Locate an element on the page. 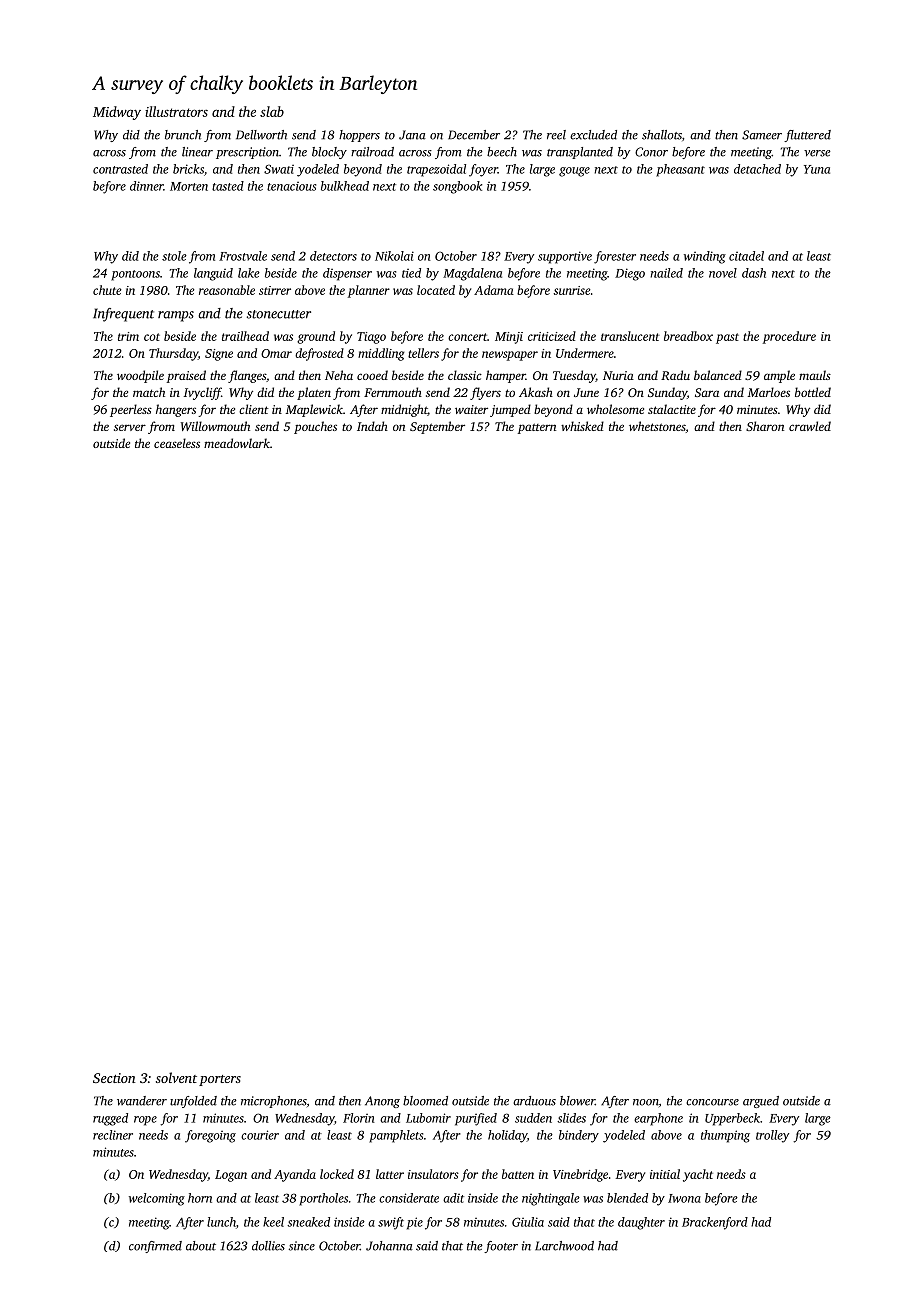 This image has height=1308, width=924. Sharon is located at coordinates (765, 426).
